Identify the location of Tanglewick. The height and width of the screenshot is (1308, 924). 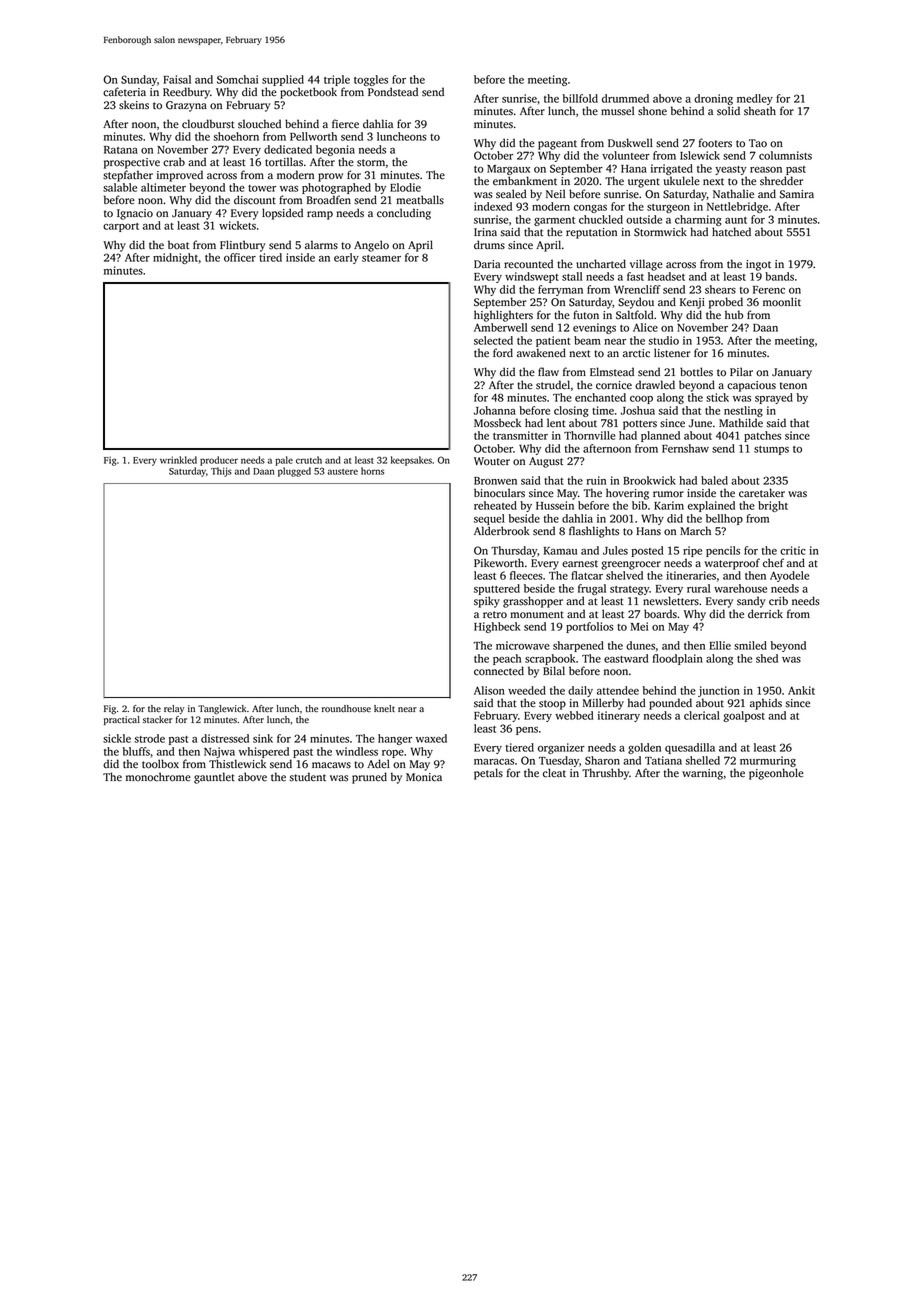
(222, 709).
